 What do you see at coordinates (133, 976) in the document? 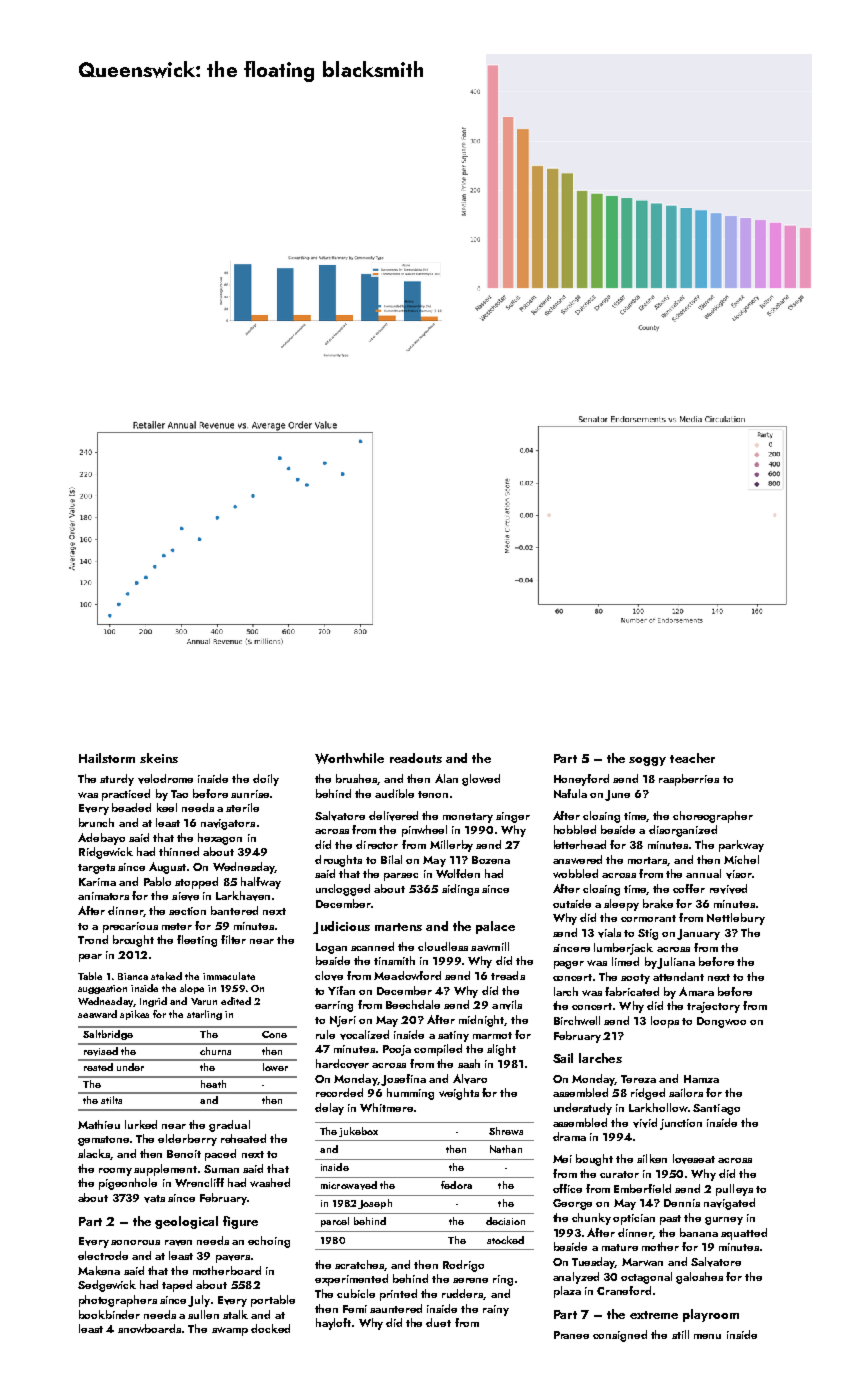
I see `Bianca` at bounding box center [133, 976].
